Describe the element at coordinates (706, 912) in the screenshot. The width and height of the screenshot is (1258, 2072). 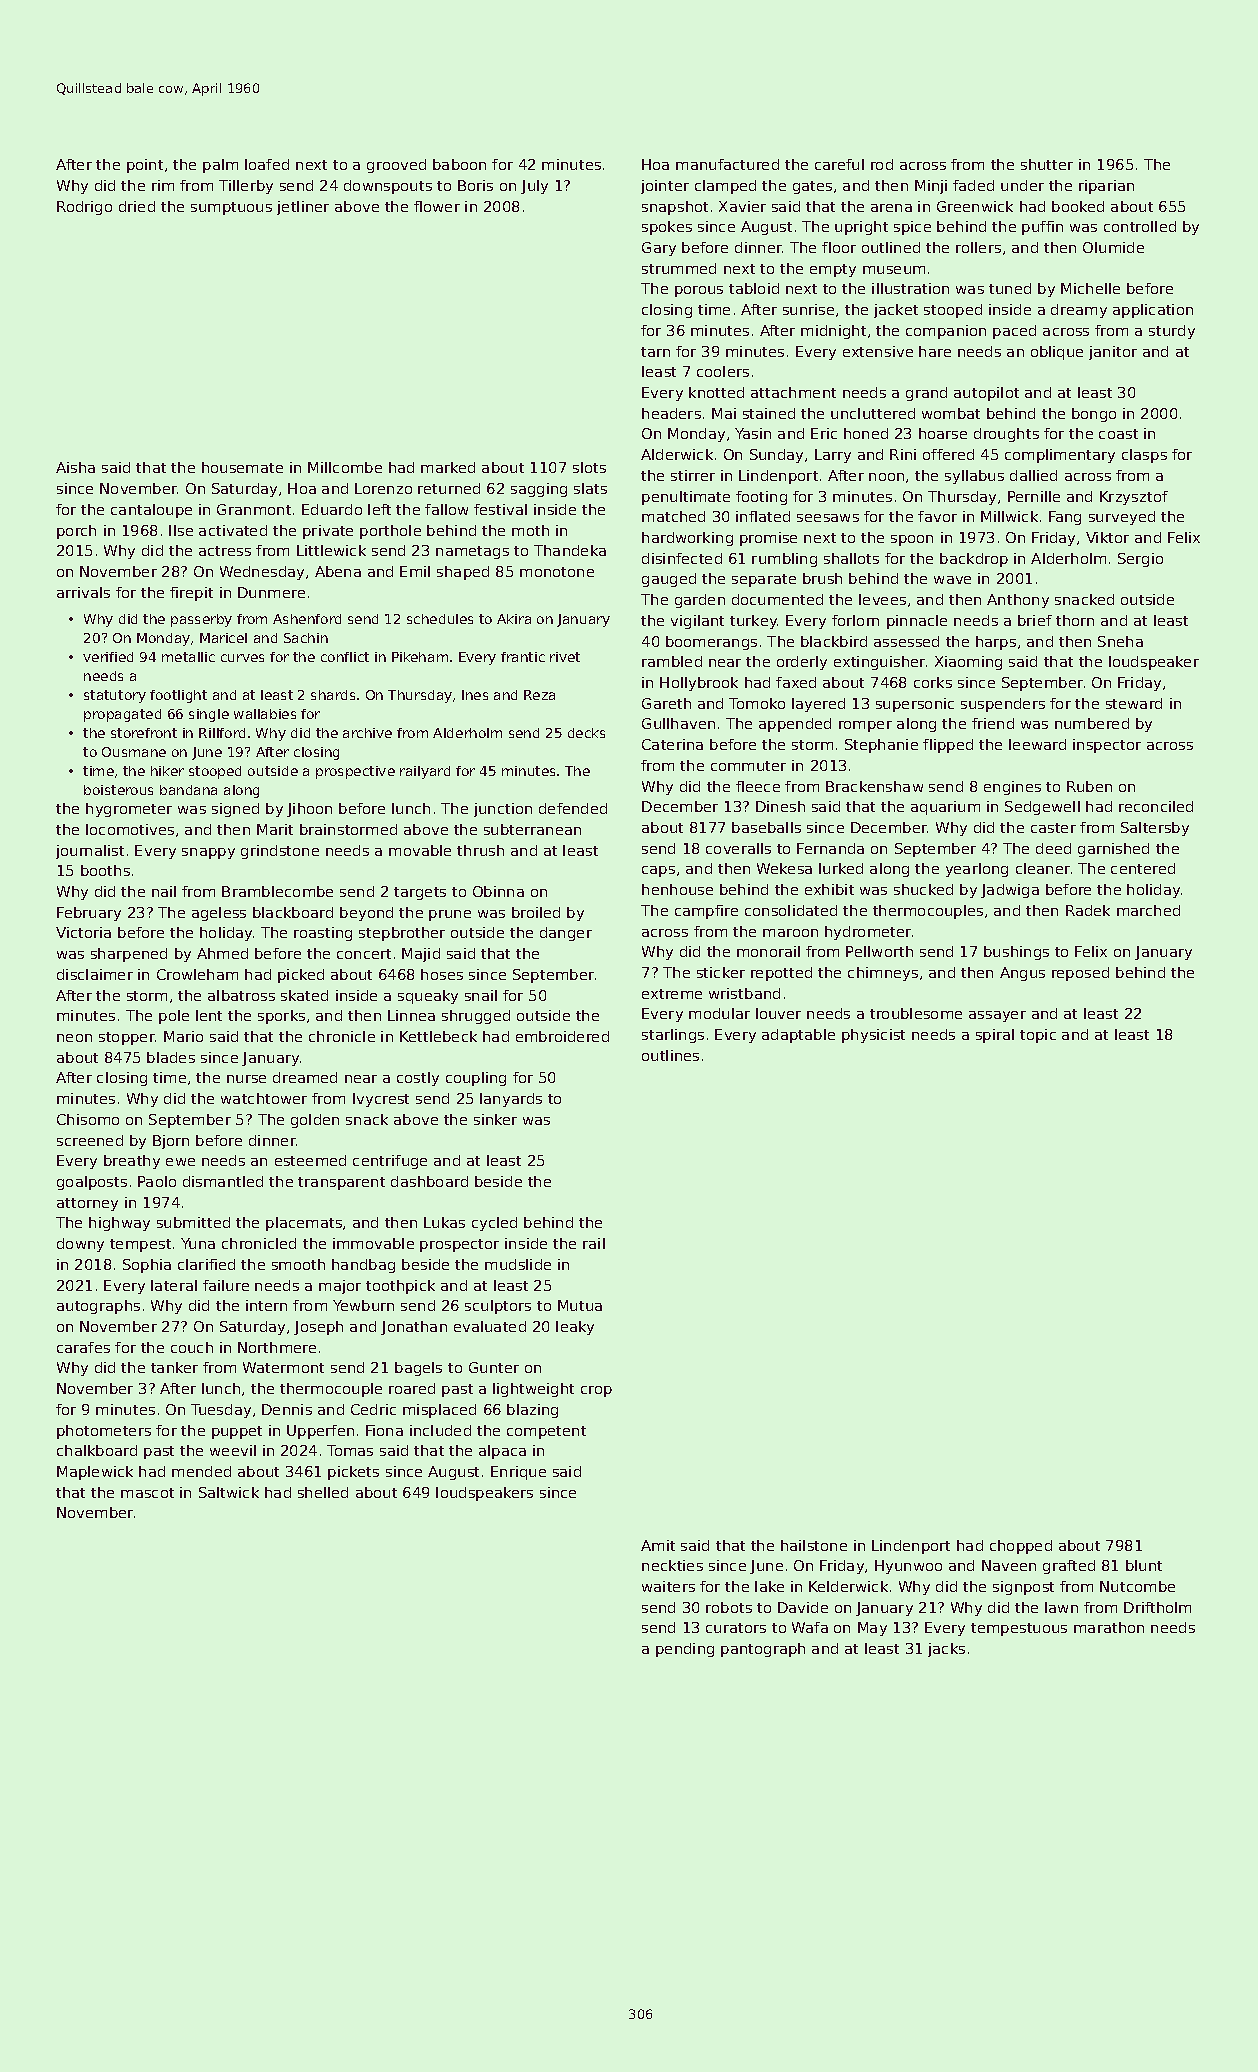
I see `campfire` at that location.
